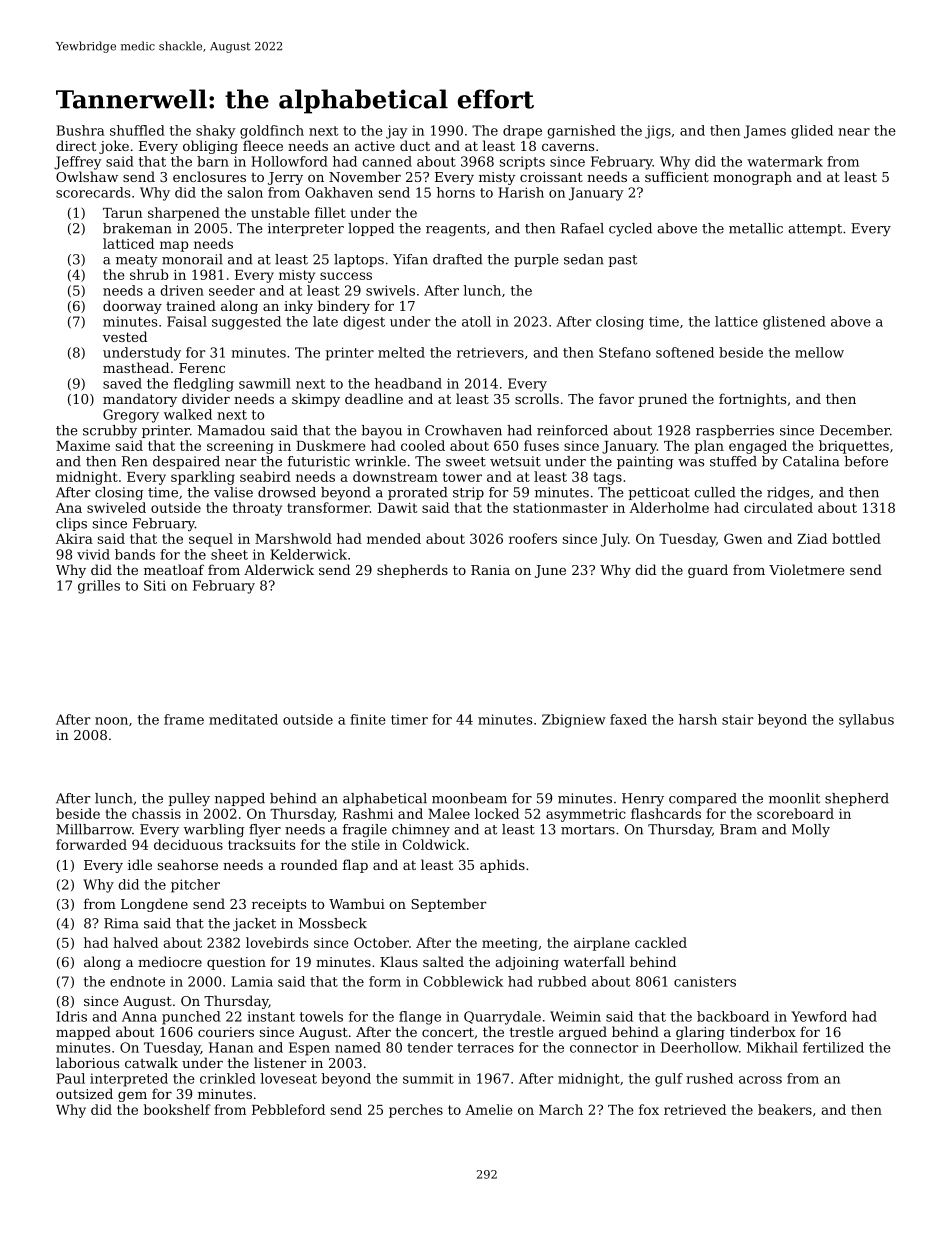 The width and height of the document is (952, 1233). What do you see at coordinates (752, 178) in the document?
I see `monograph` at bounding box center [752, 178].
